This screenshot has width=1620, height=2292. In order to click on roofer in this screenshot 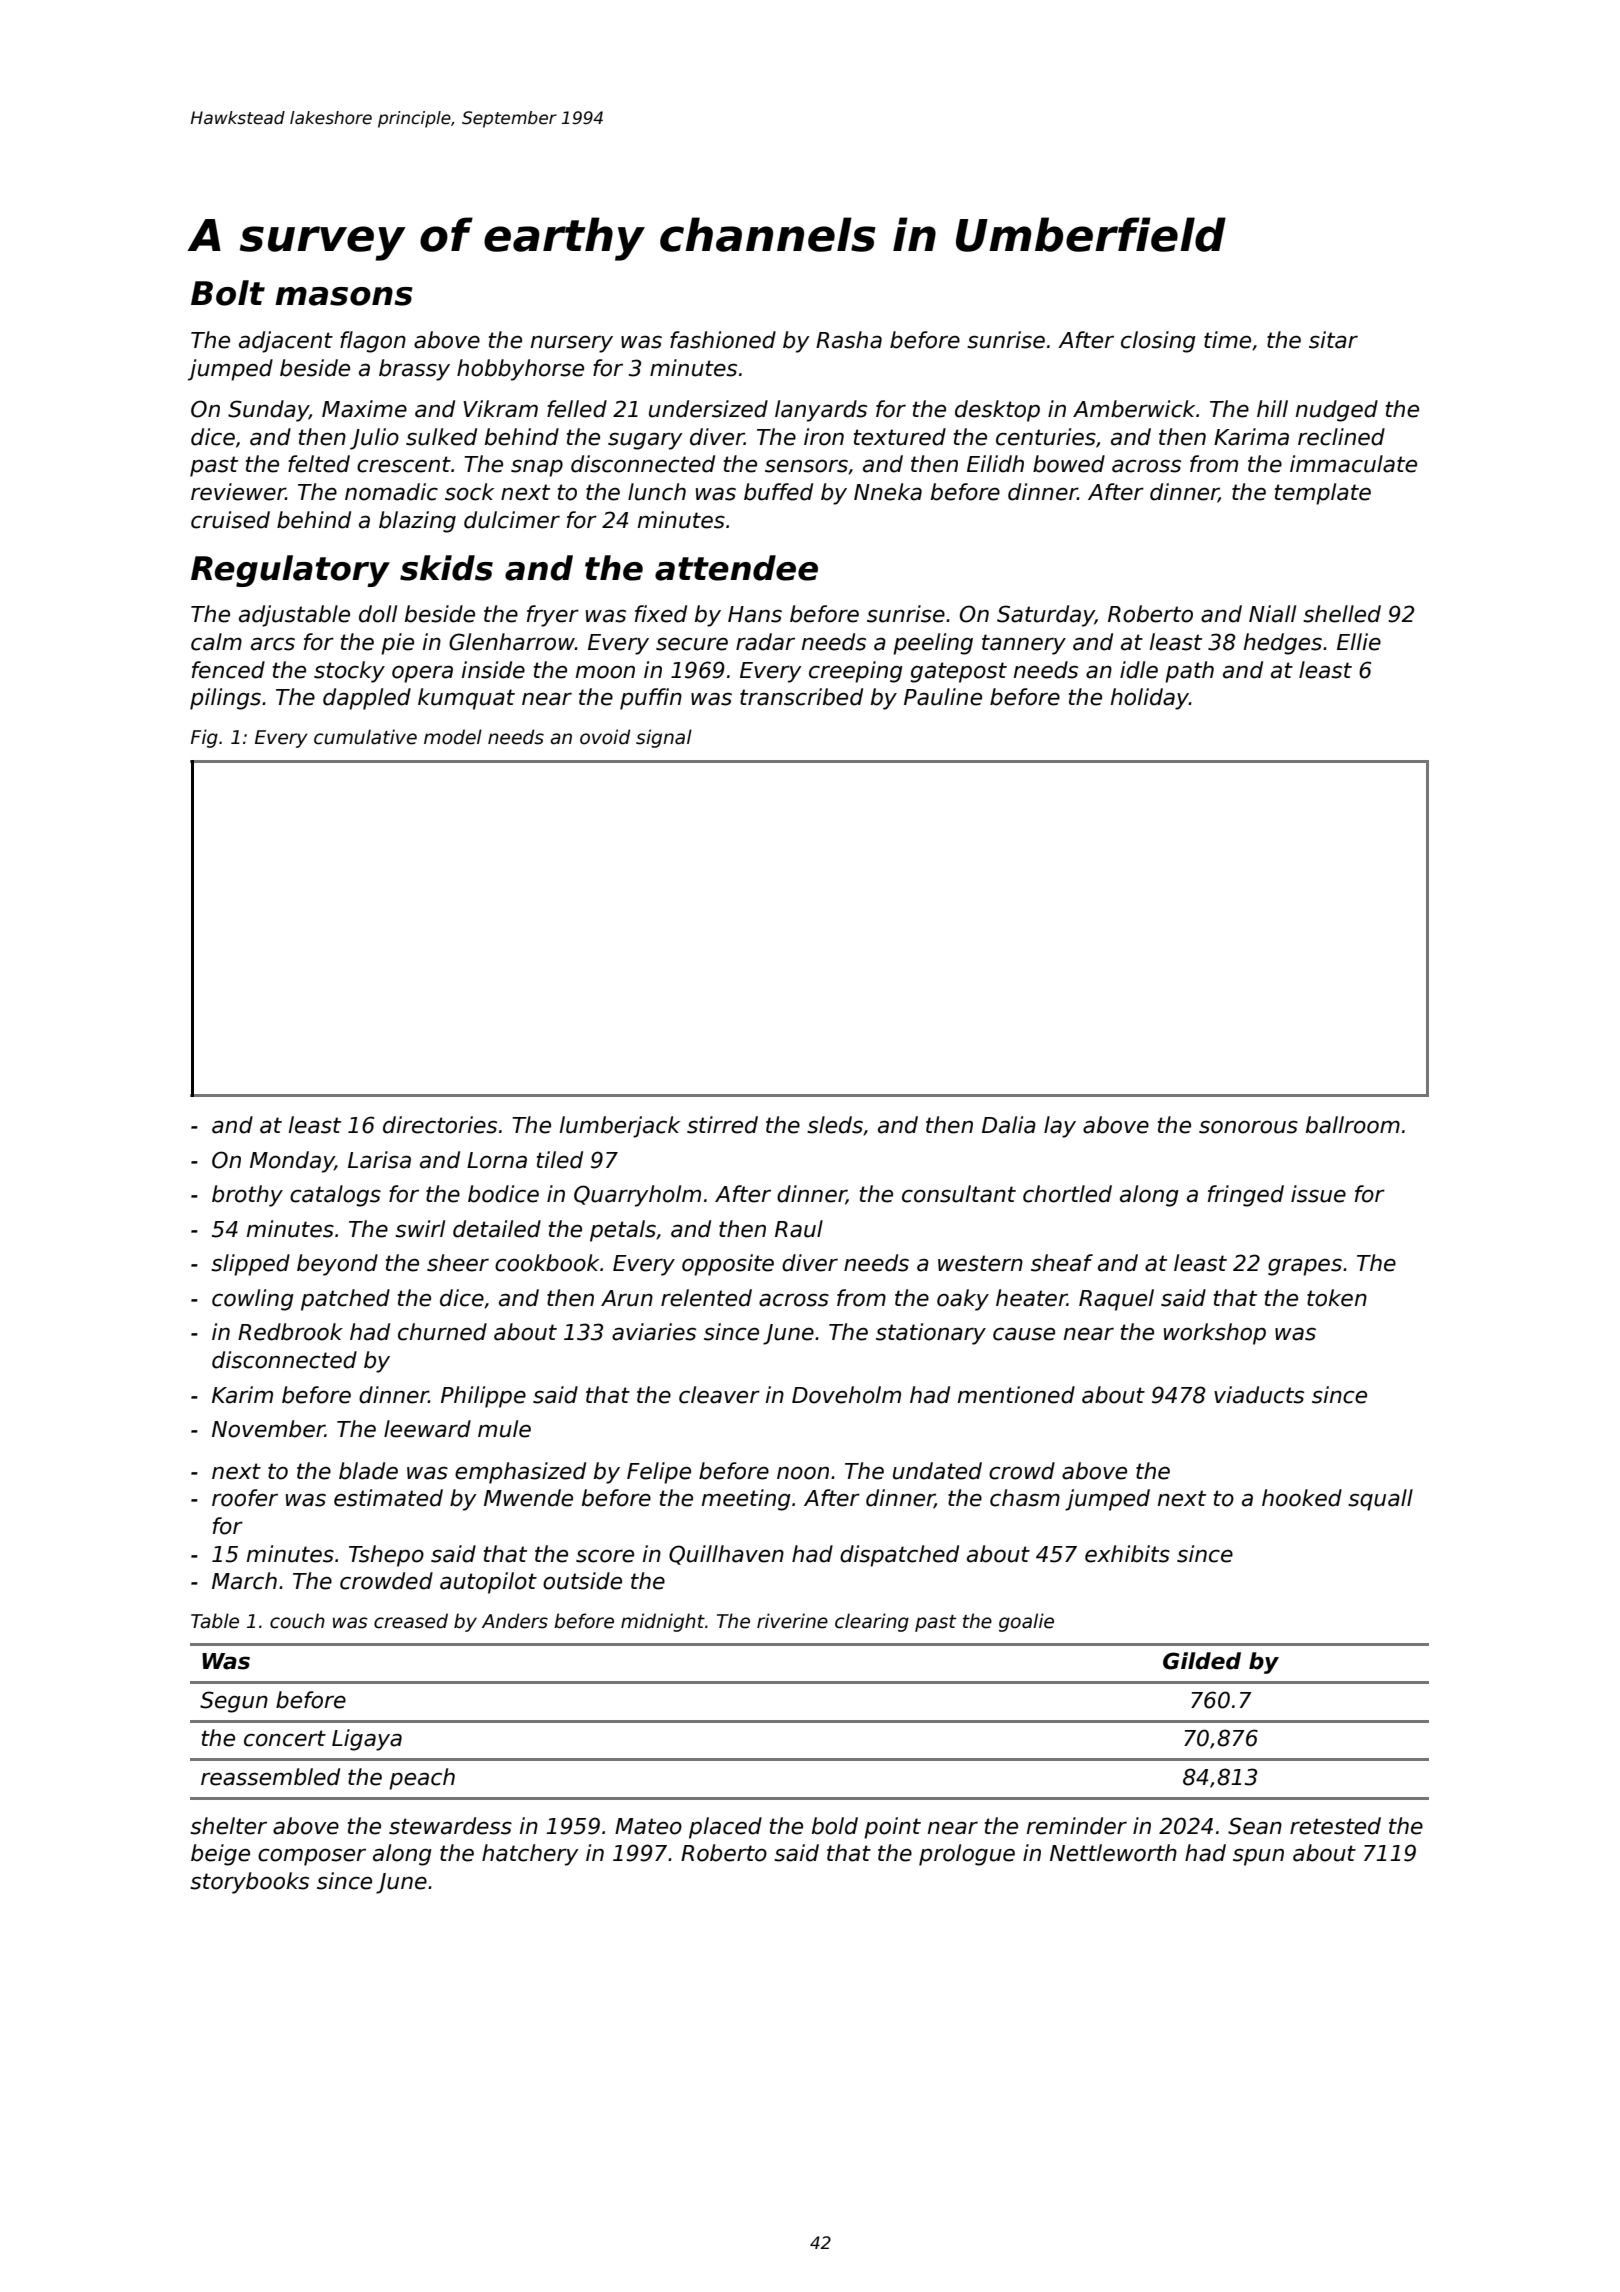, I will do `click(245, 1498)`.
